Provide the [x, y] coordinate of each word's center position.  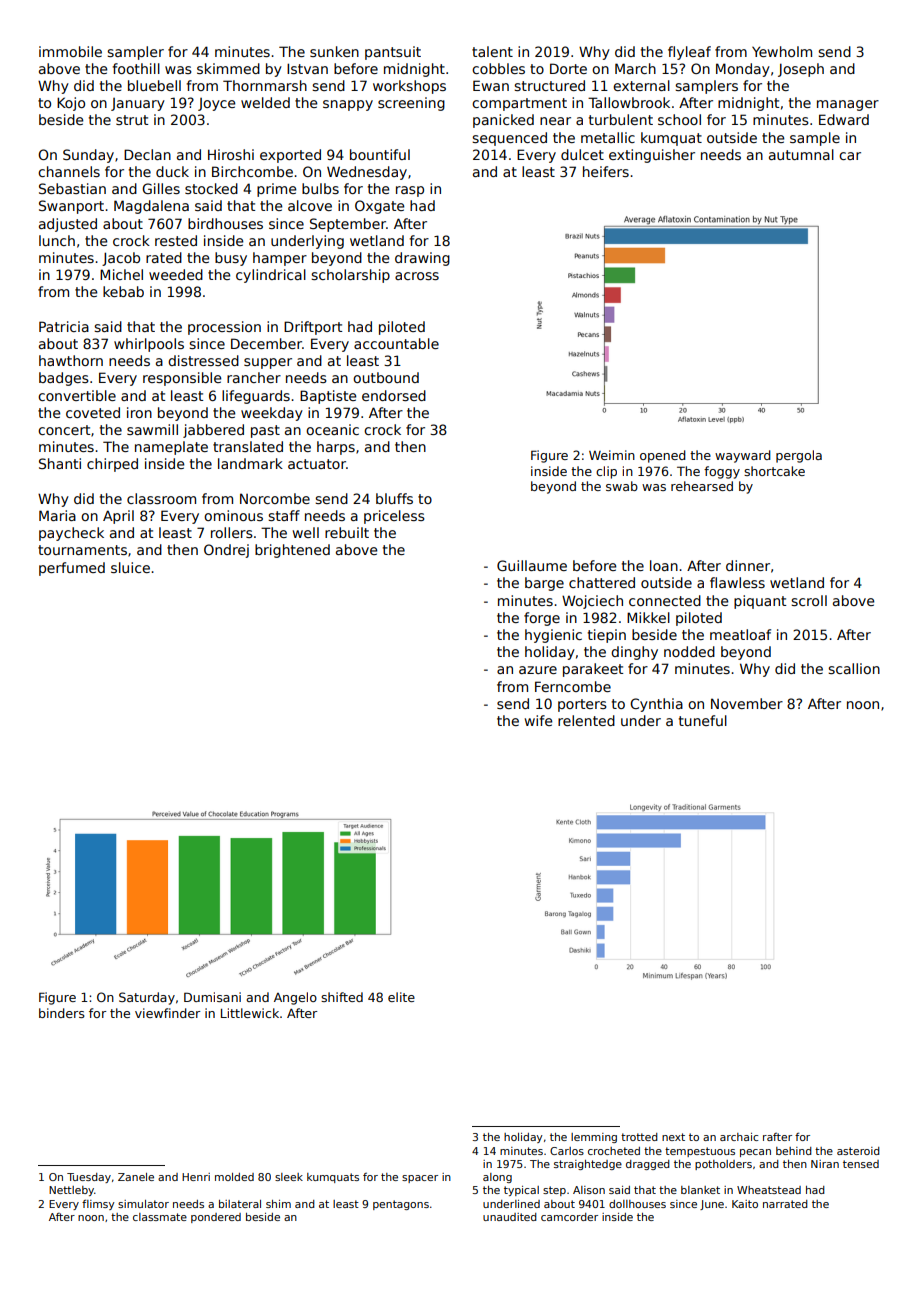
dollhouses [637, 1204]
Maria [57, 515]
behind [794, 1151]
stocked [211, 188]
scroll [809, 600]
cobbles [498, 68]
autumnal [801, 154]
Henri [196, 1177]
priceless [394, 517]
